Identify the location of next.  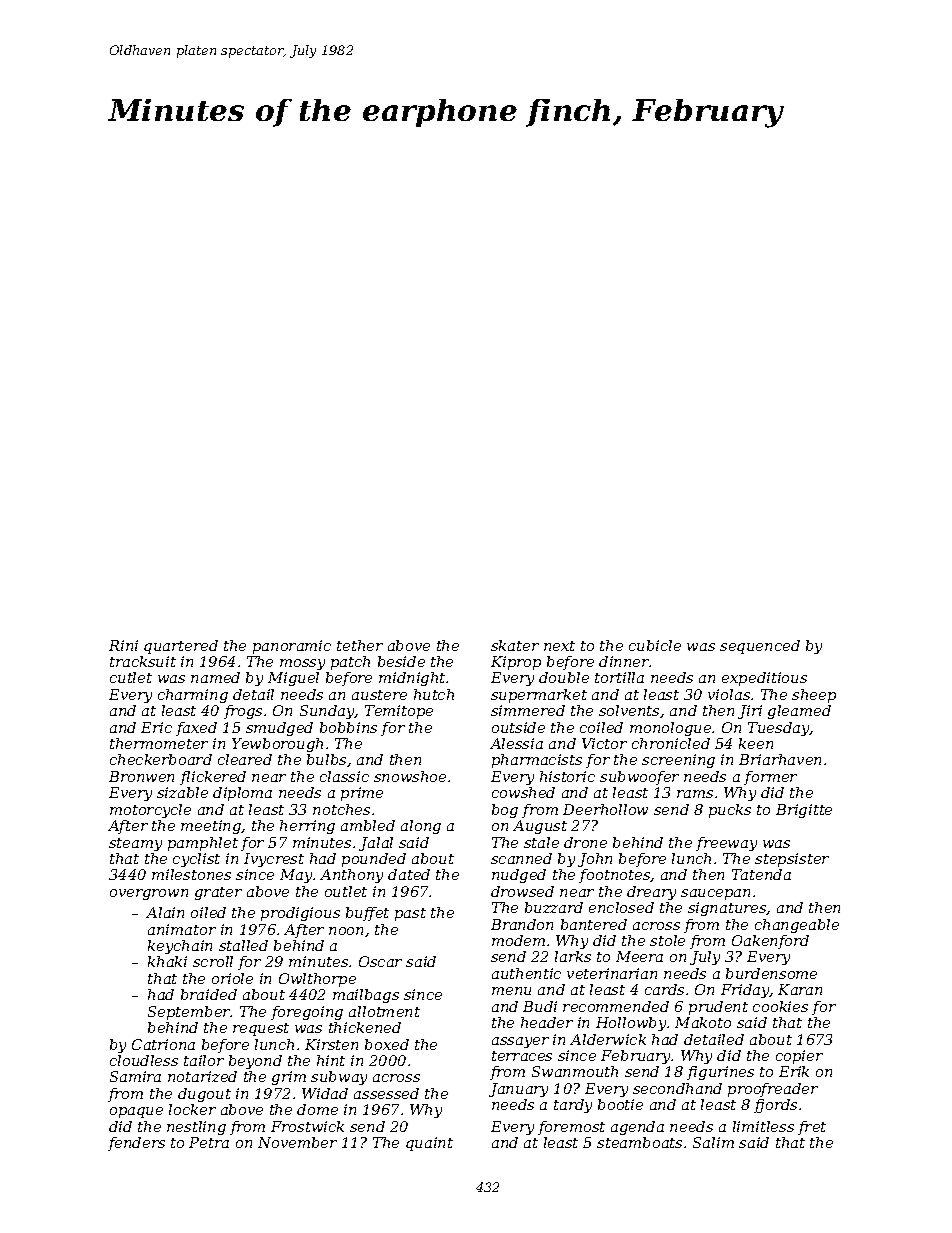
(559, 646).
